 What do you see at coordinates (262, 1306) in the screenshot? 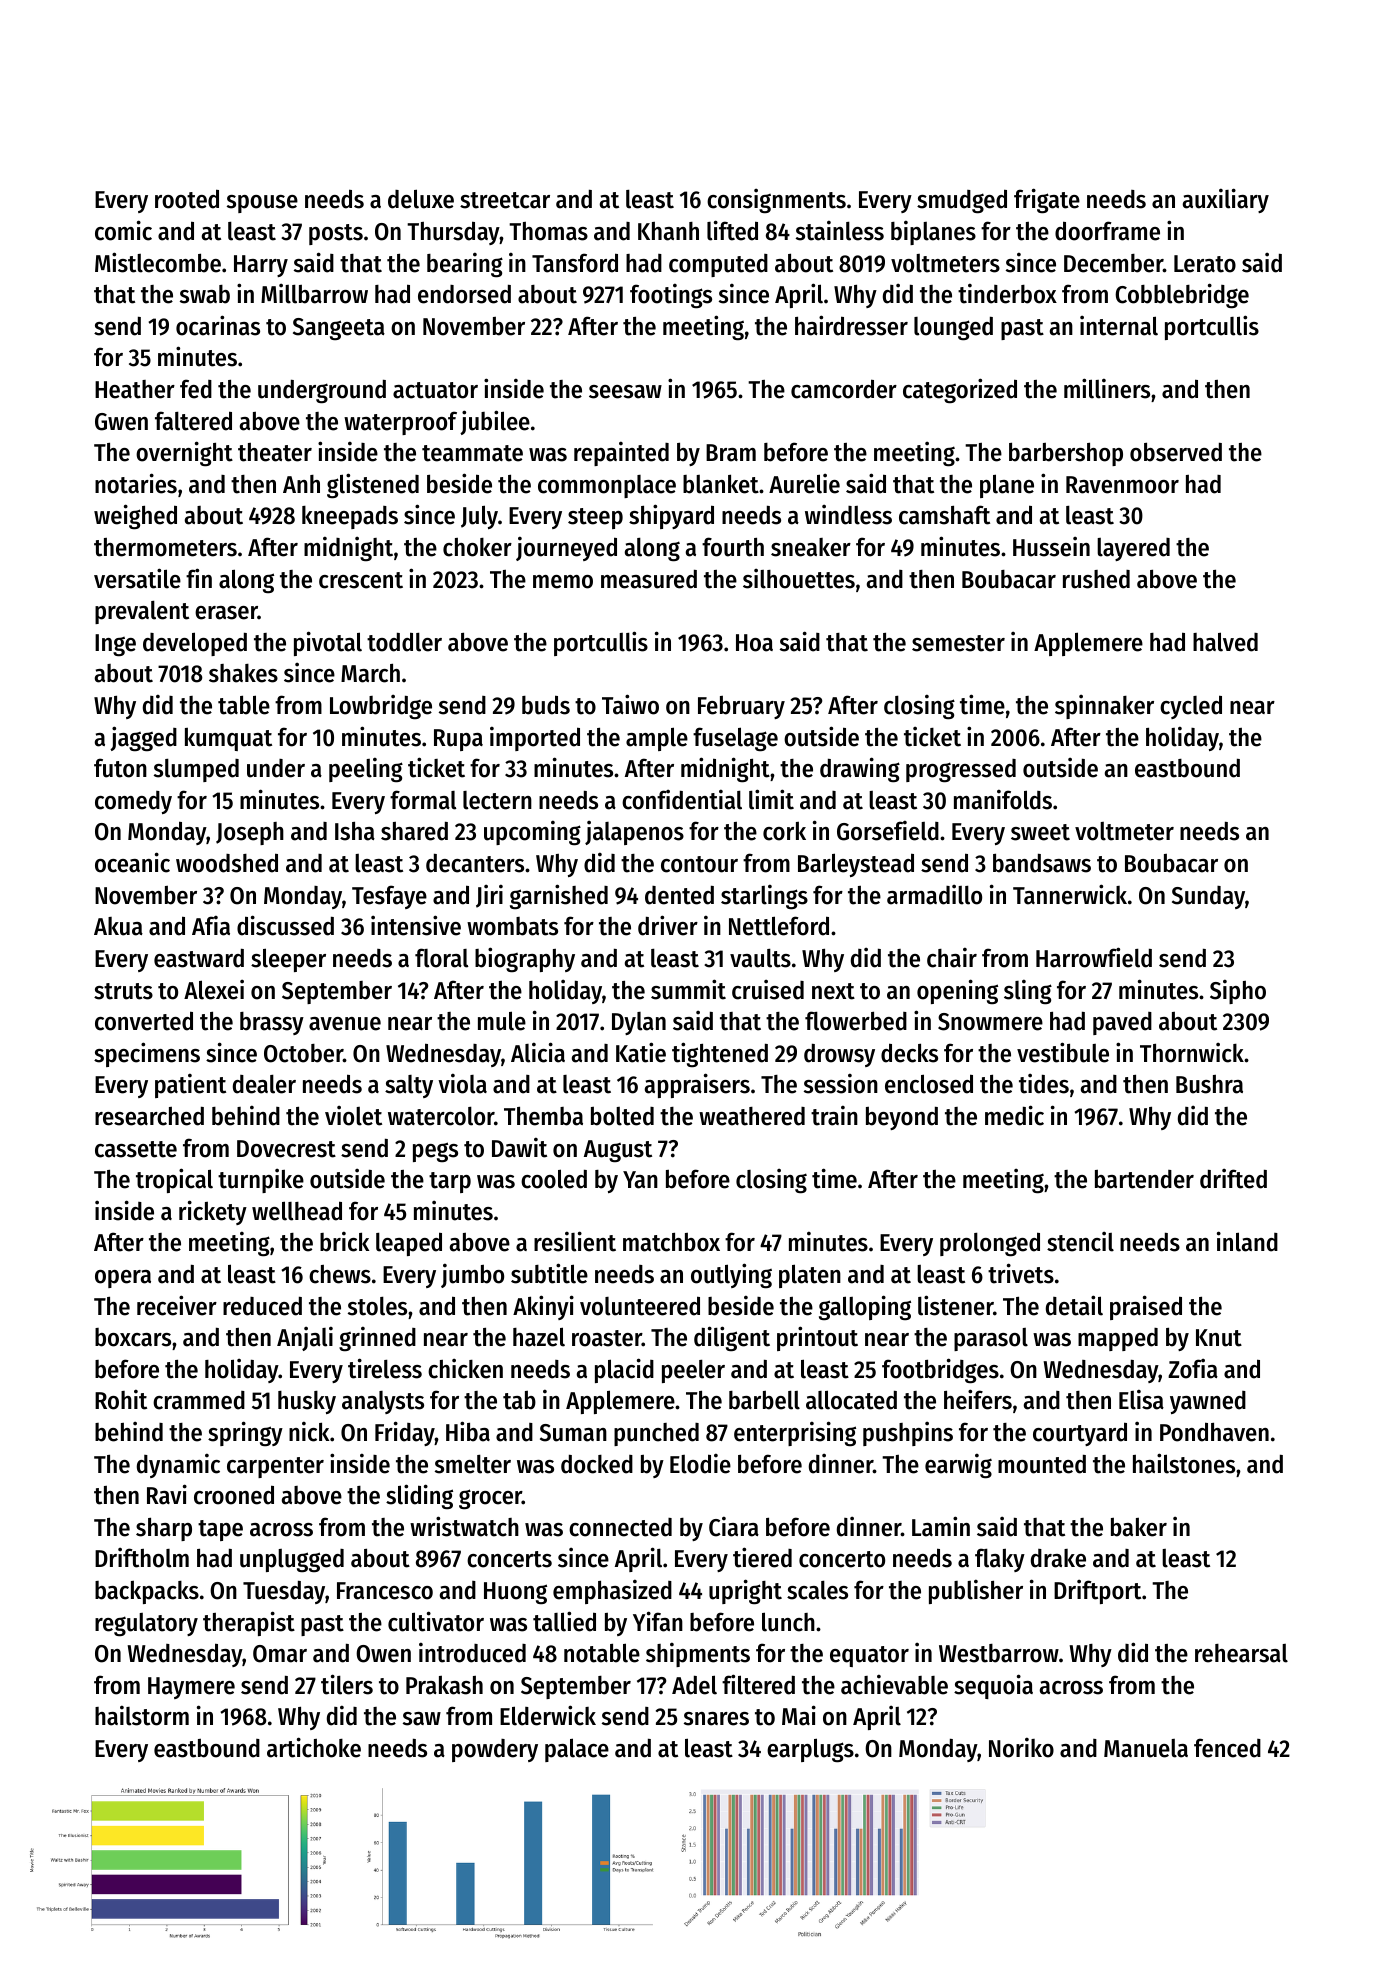
I see `reduced` at bounding box center [262, 1306].
